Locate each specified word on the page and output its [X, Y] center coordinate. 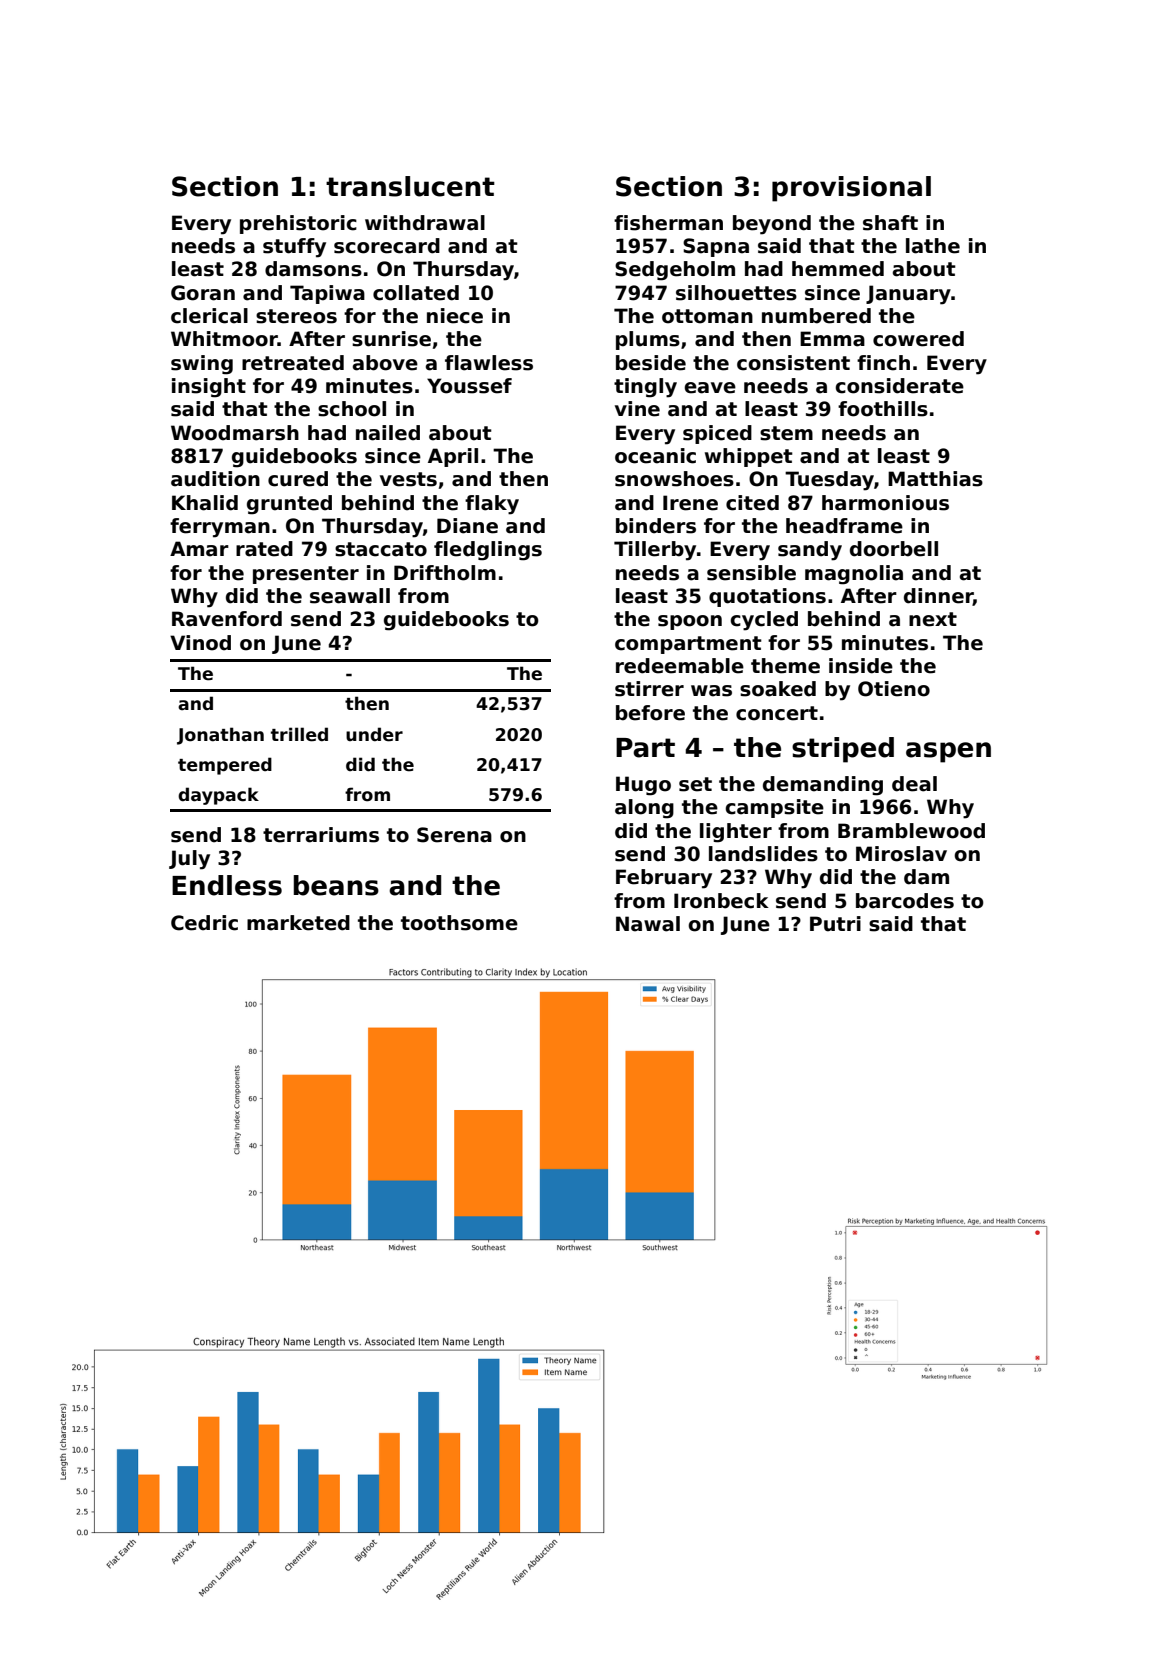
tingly [645, 388]
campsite [774, 808]
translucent [410, 186]
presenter [306, 575]
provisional [851, 189]
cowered [918, 339]
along [644, 809]
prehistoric [298, 224]
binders [656, 526]
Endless [227, 885]
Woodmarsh [235, 433]
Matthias [935, 479]
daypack [218, 796]
